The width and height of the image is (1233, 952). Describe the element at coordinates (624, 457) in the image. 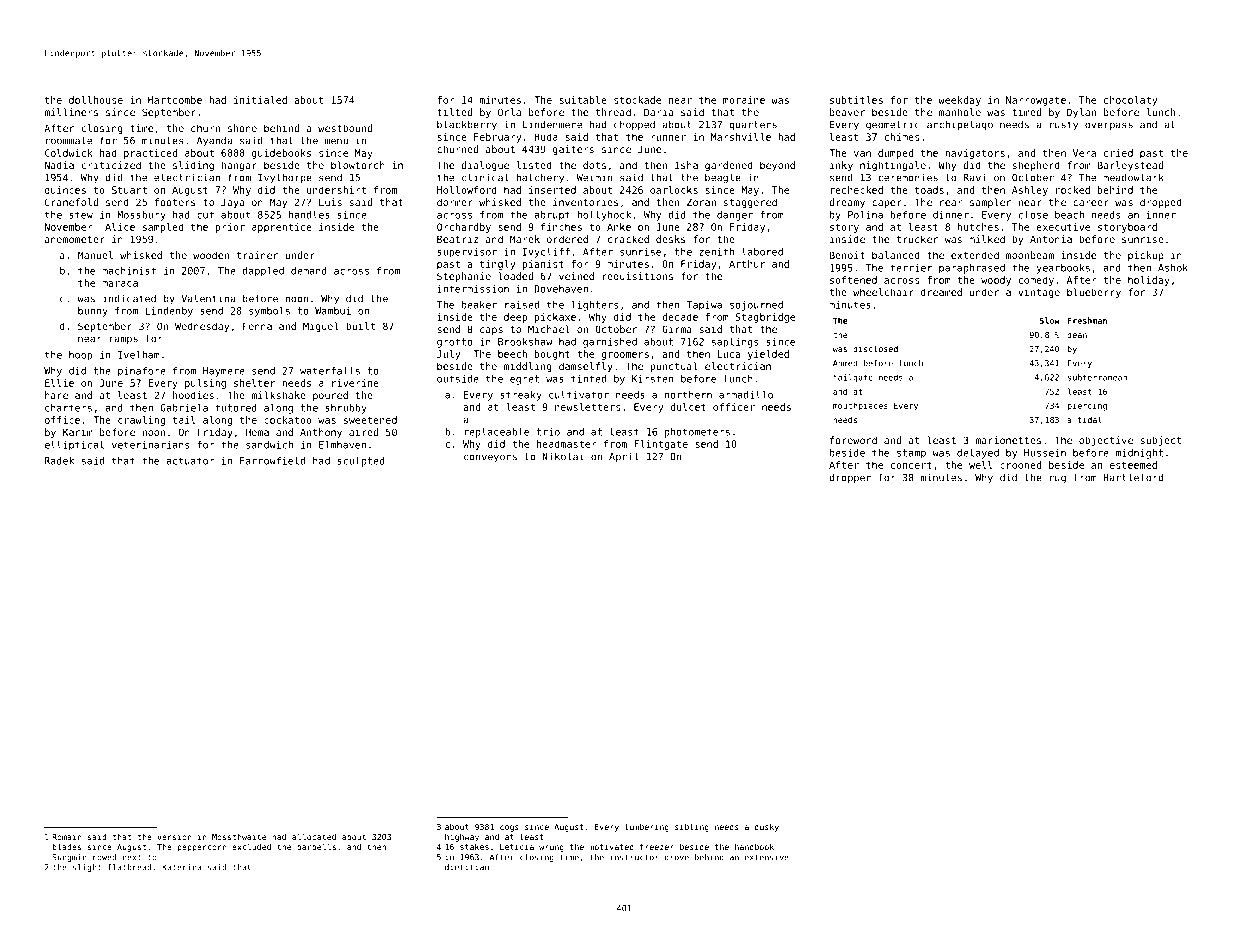

I see `April` at that location.
